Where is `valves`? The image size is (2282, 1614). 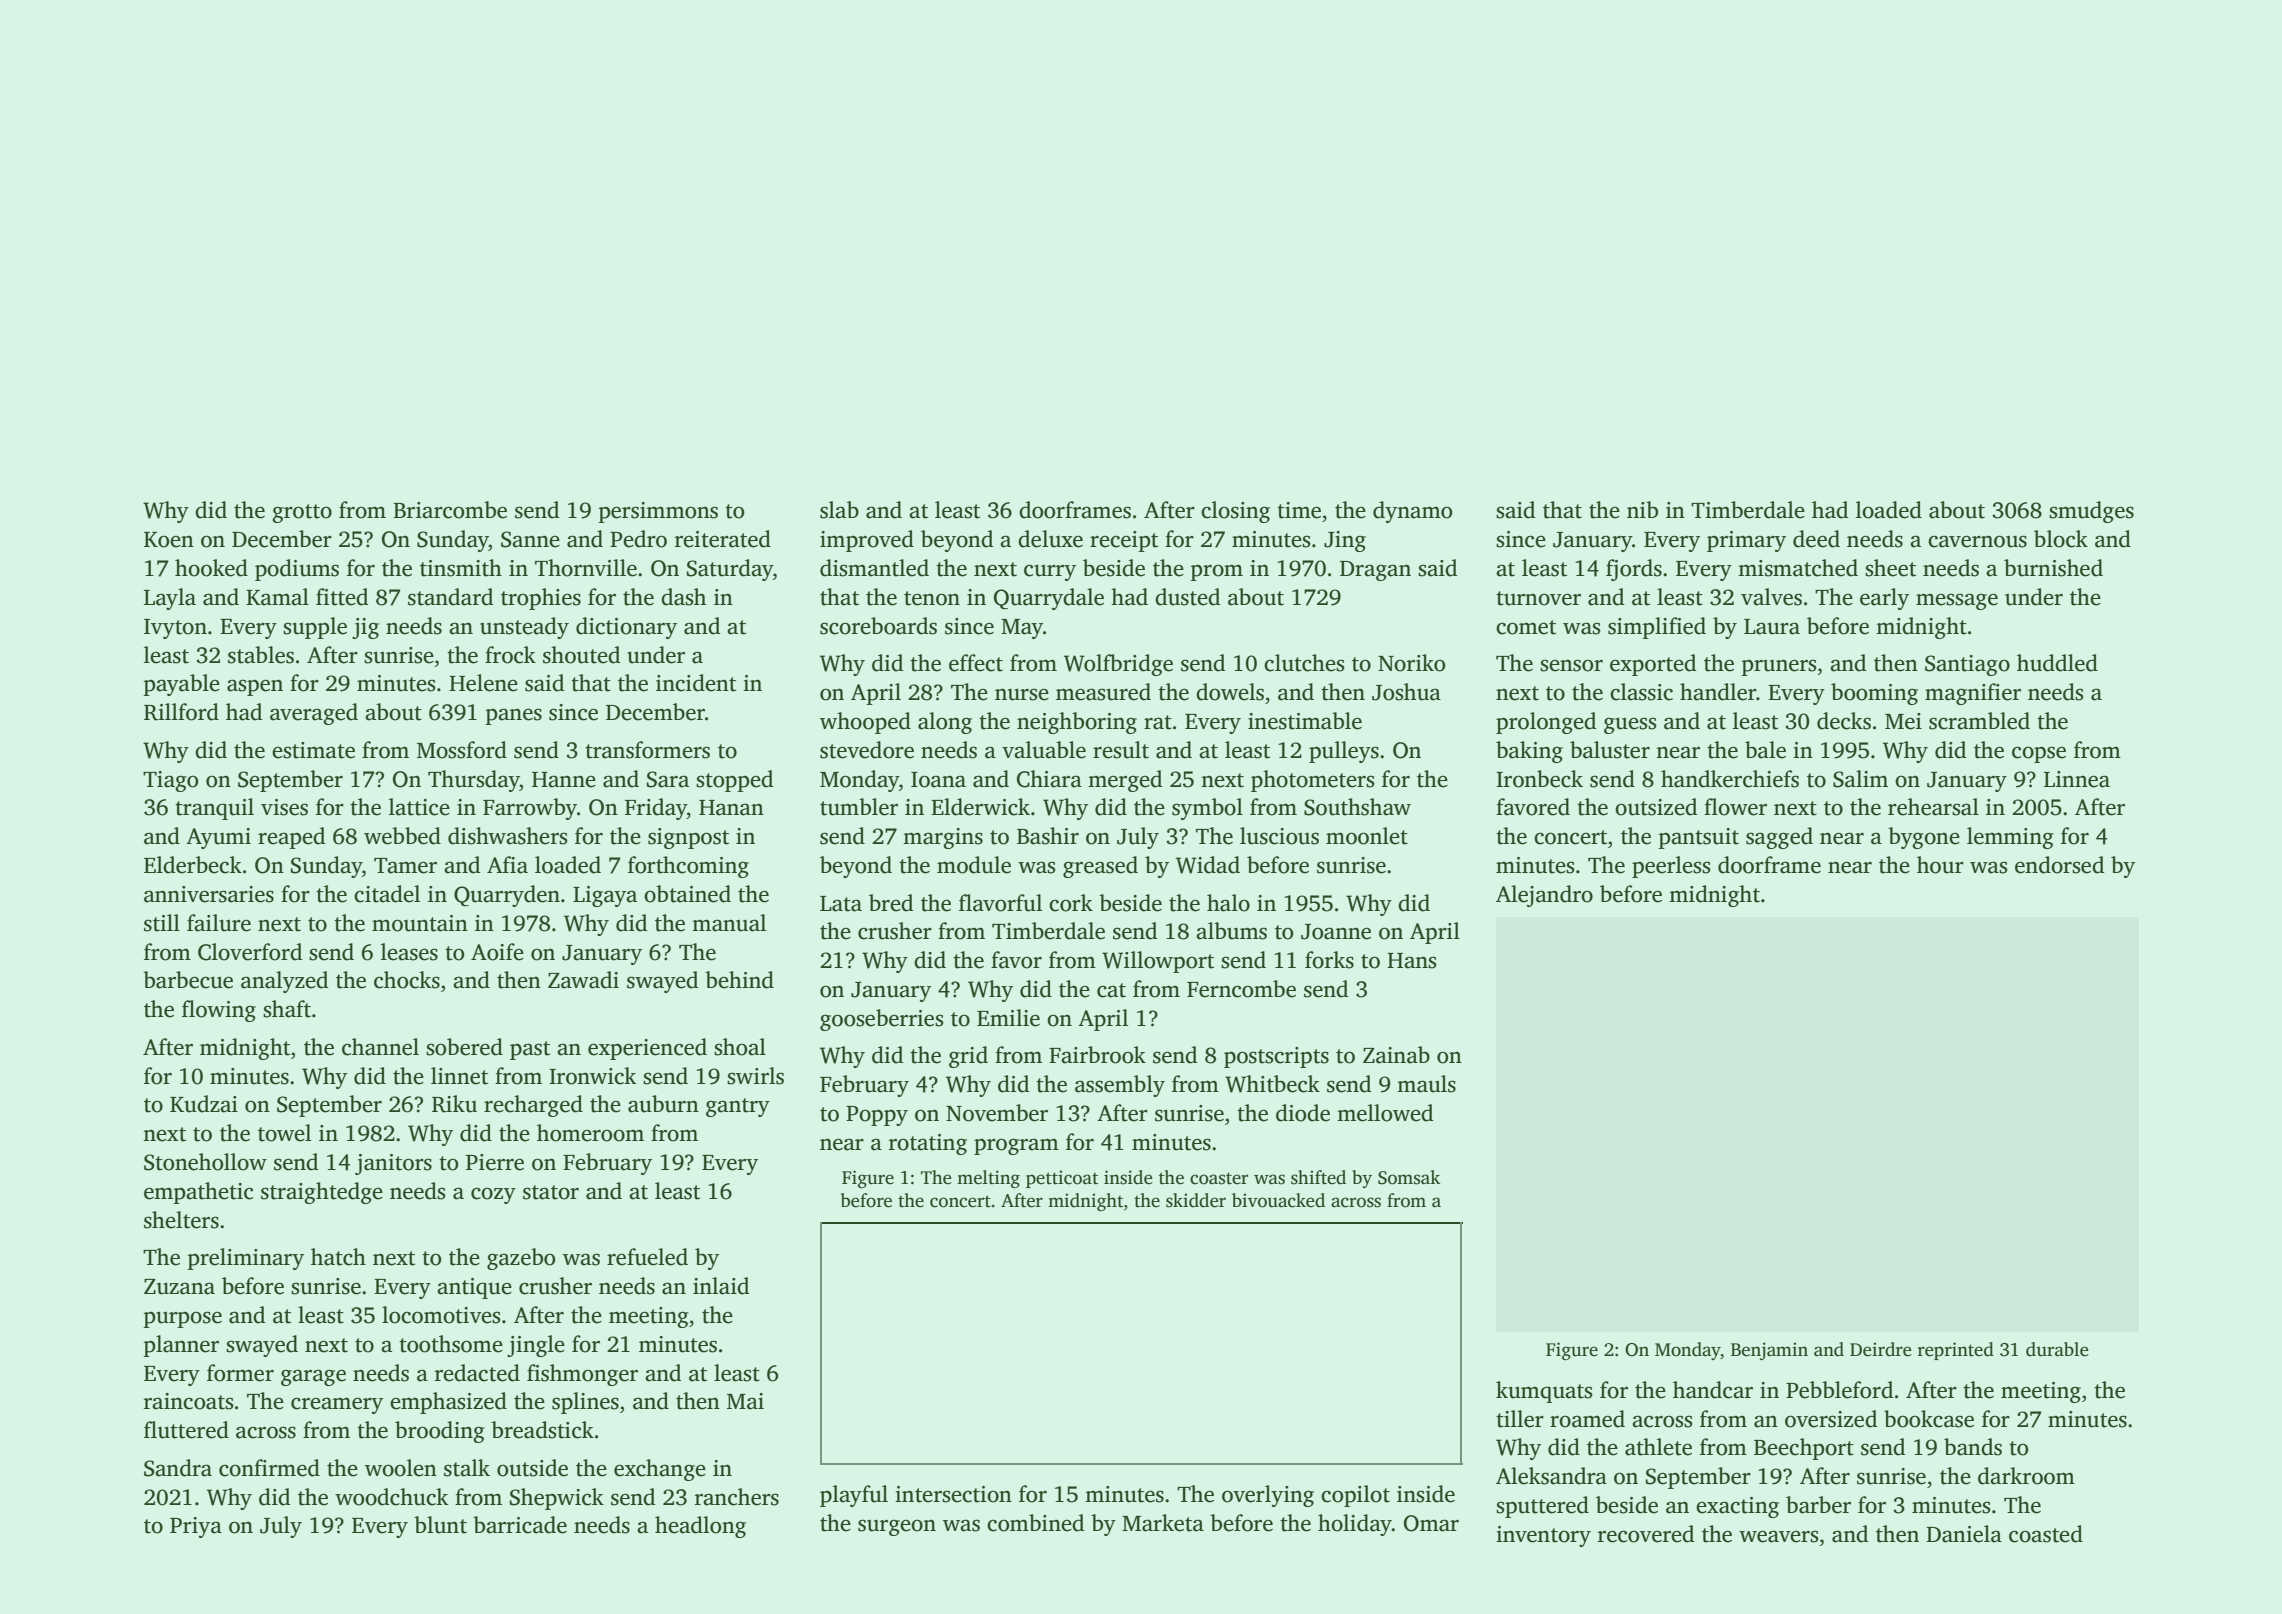 valves is located at coordinates (1771, 597).
